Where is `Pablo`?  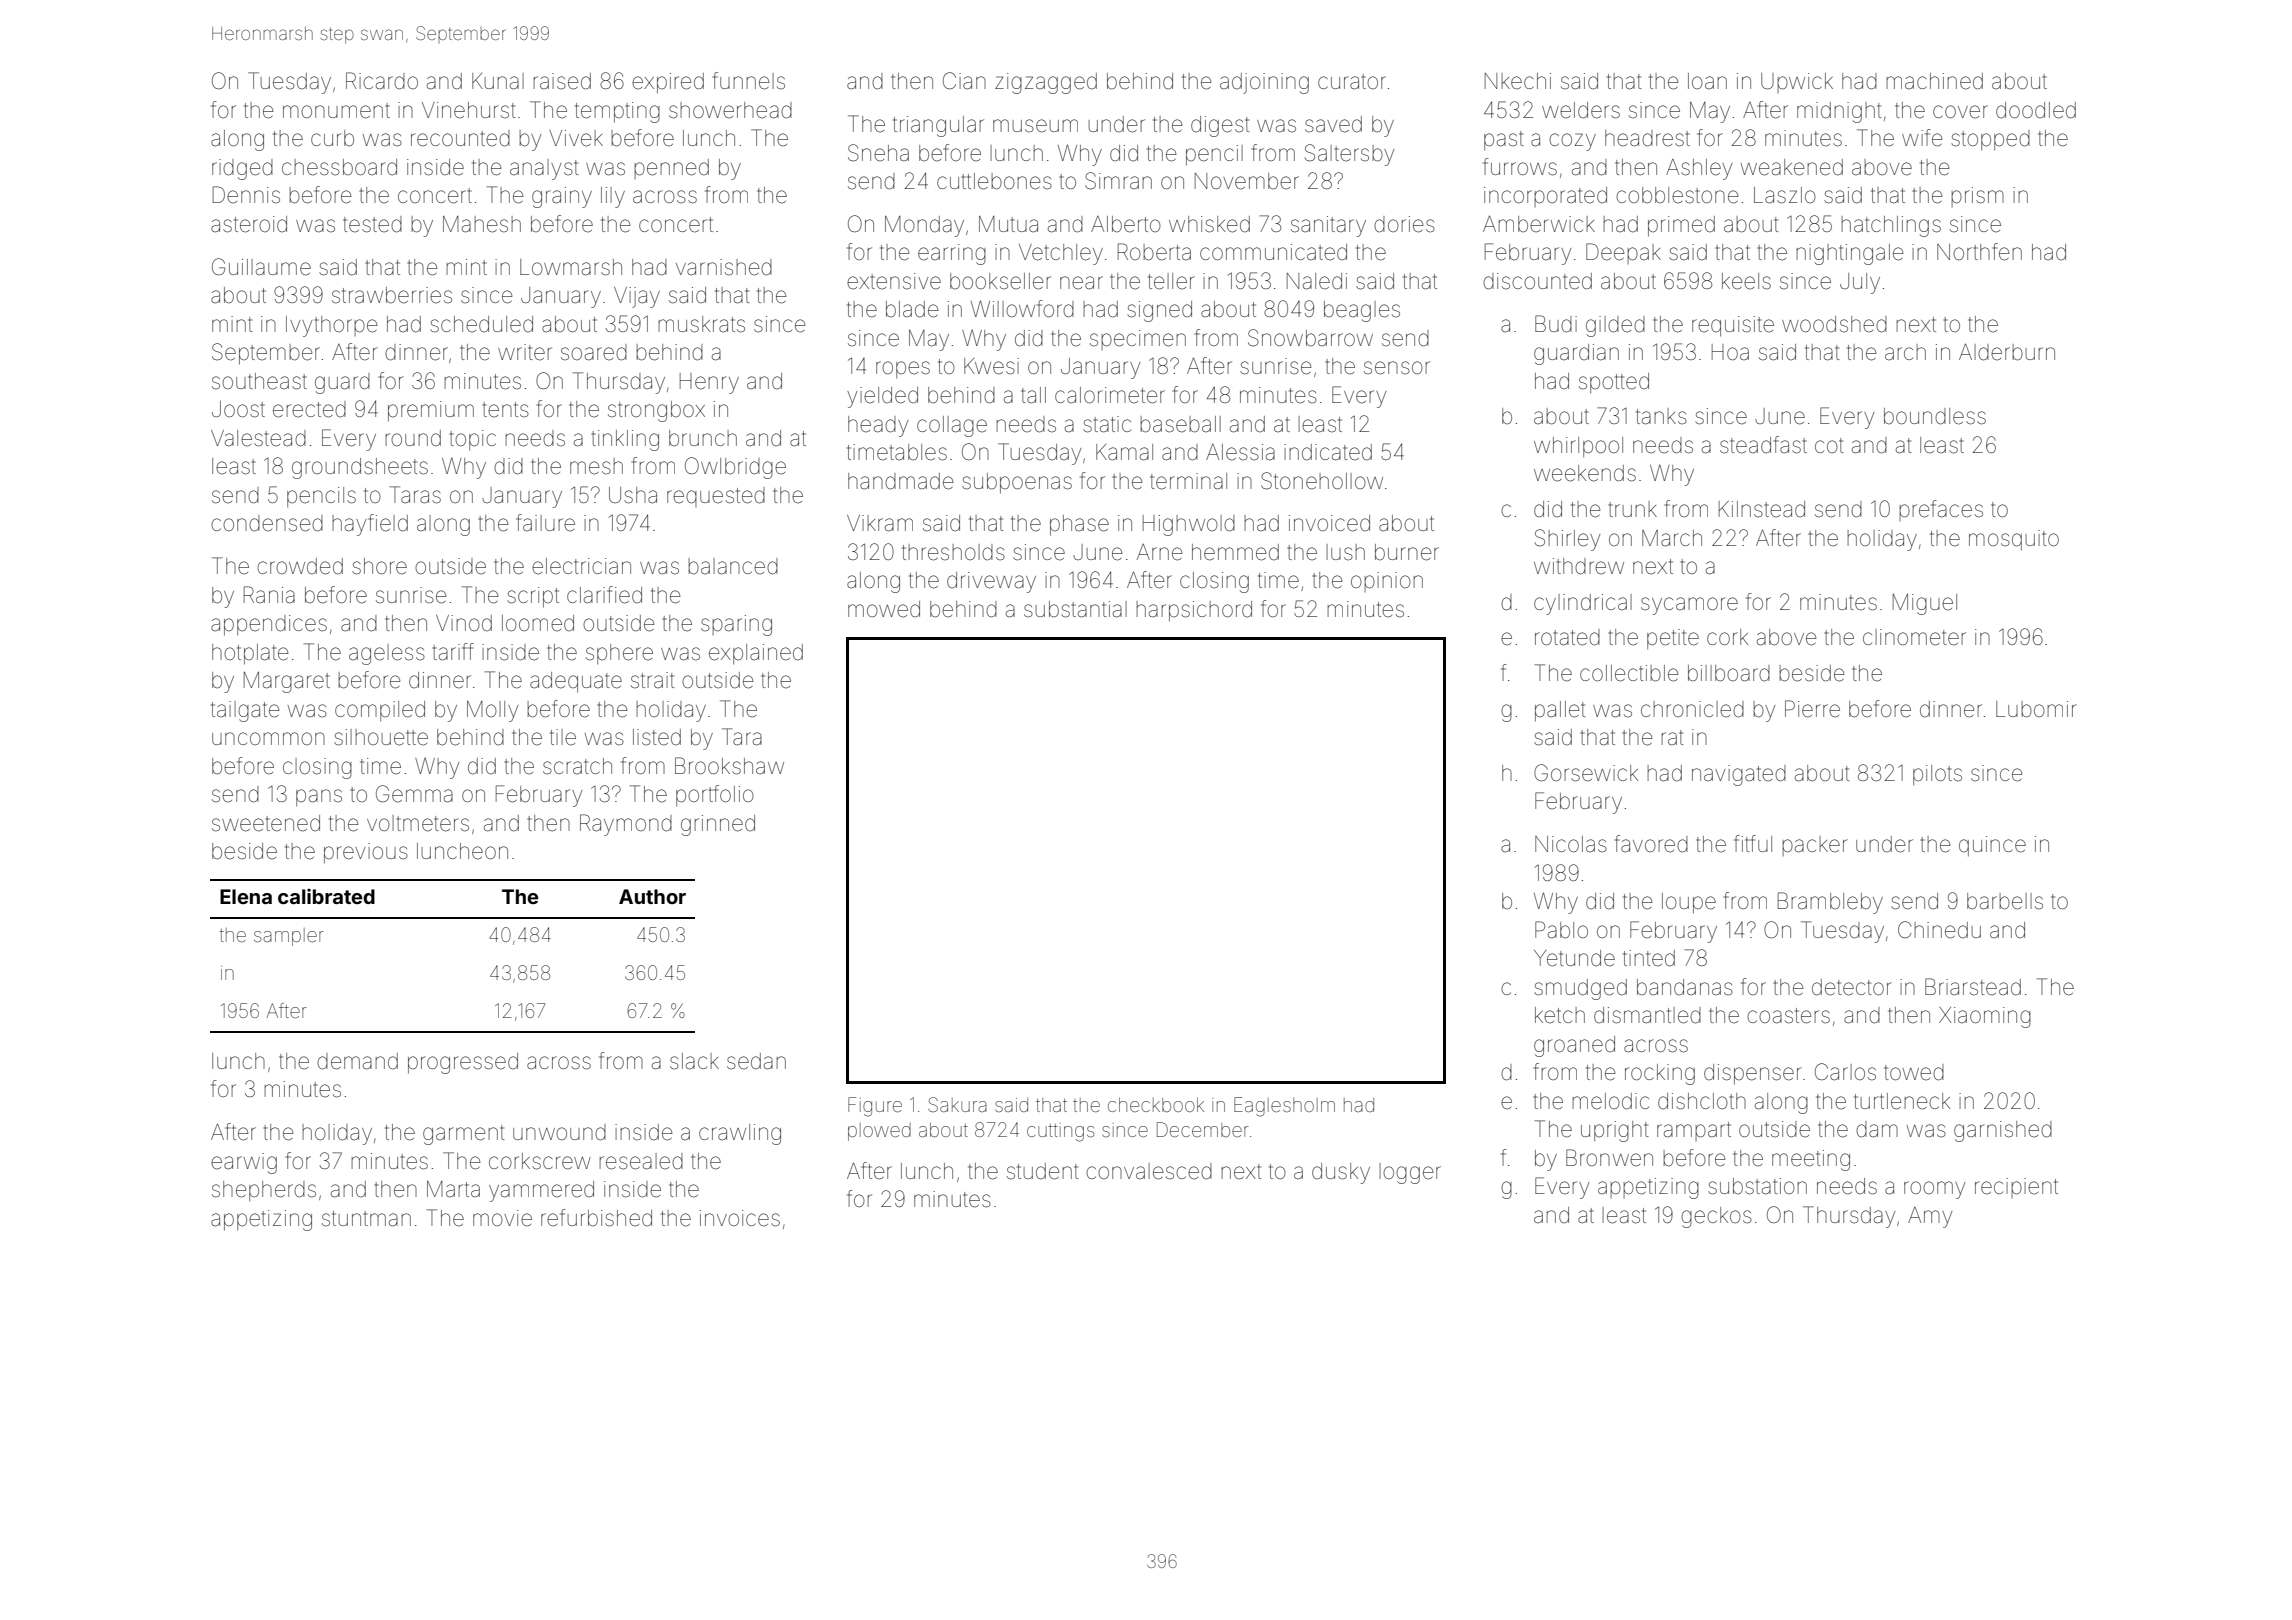 Pablo is located at coordinates (1561, 930).
